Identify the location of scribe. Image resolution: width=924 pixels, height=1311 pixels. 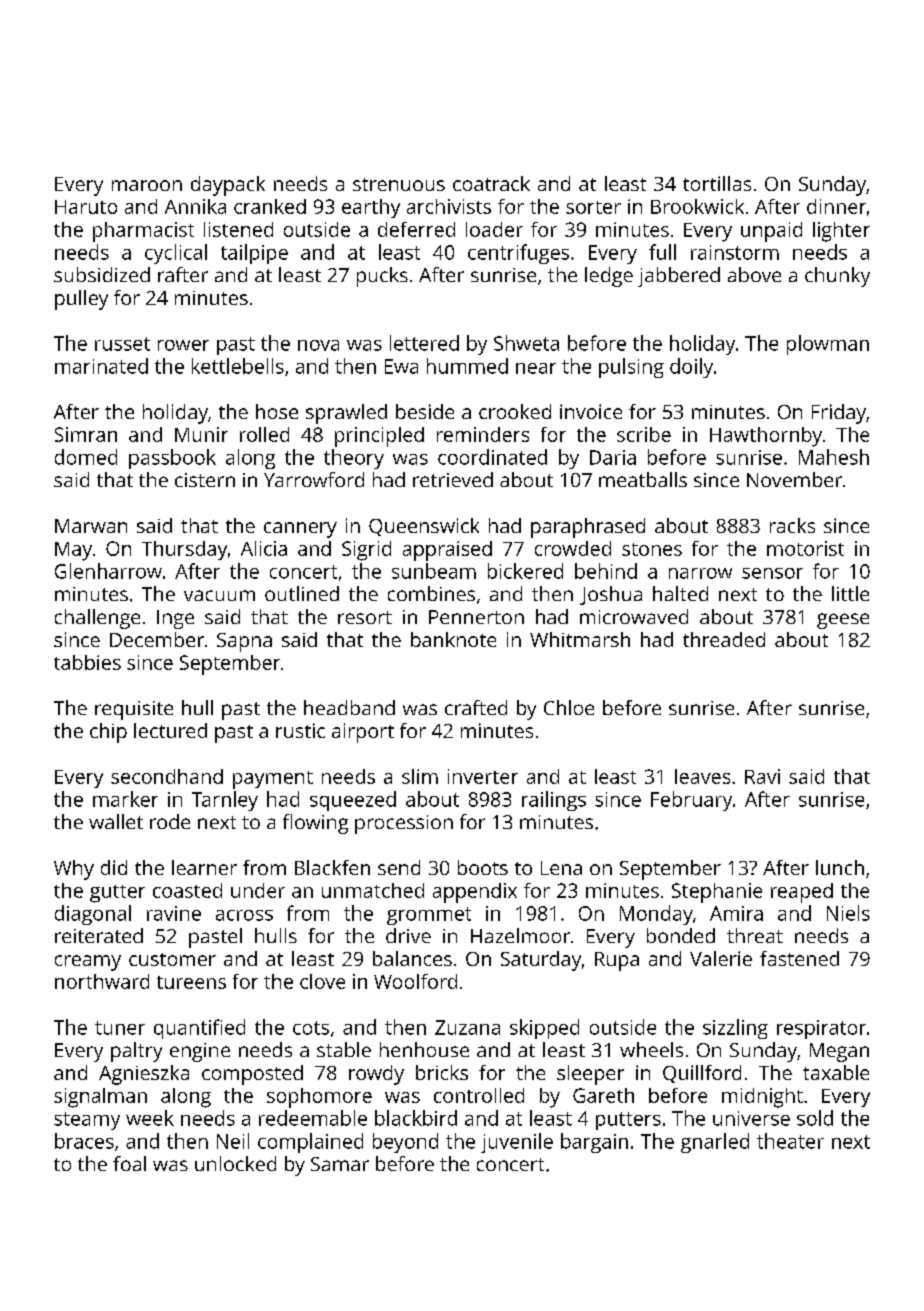
(644, 434).
